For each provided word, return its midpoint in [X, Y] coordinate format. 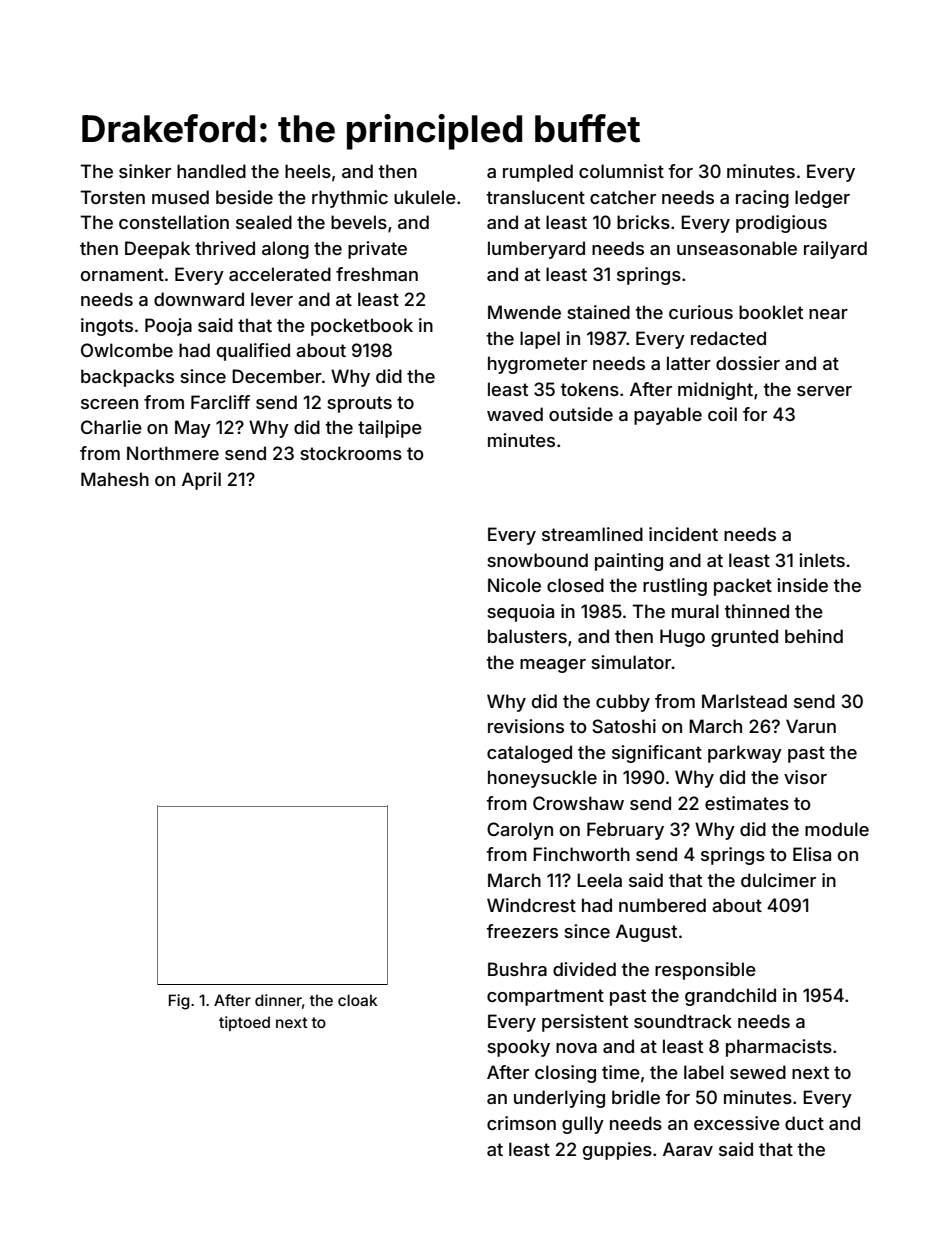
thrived [225, 248]
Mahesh [115, 479]
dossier [748, 363]
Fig [179, 1002]
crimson [521, 1123]
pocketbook [362, 327]
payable [668, 416]
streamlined [592, 534]
